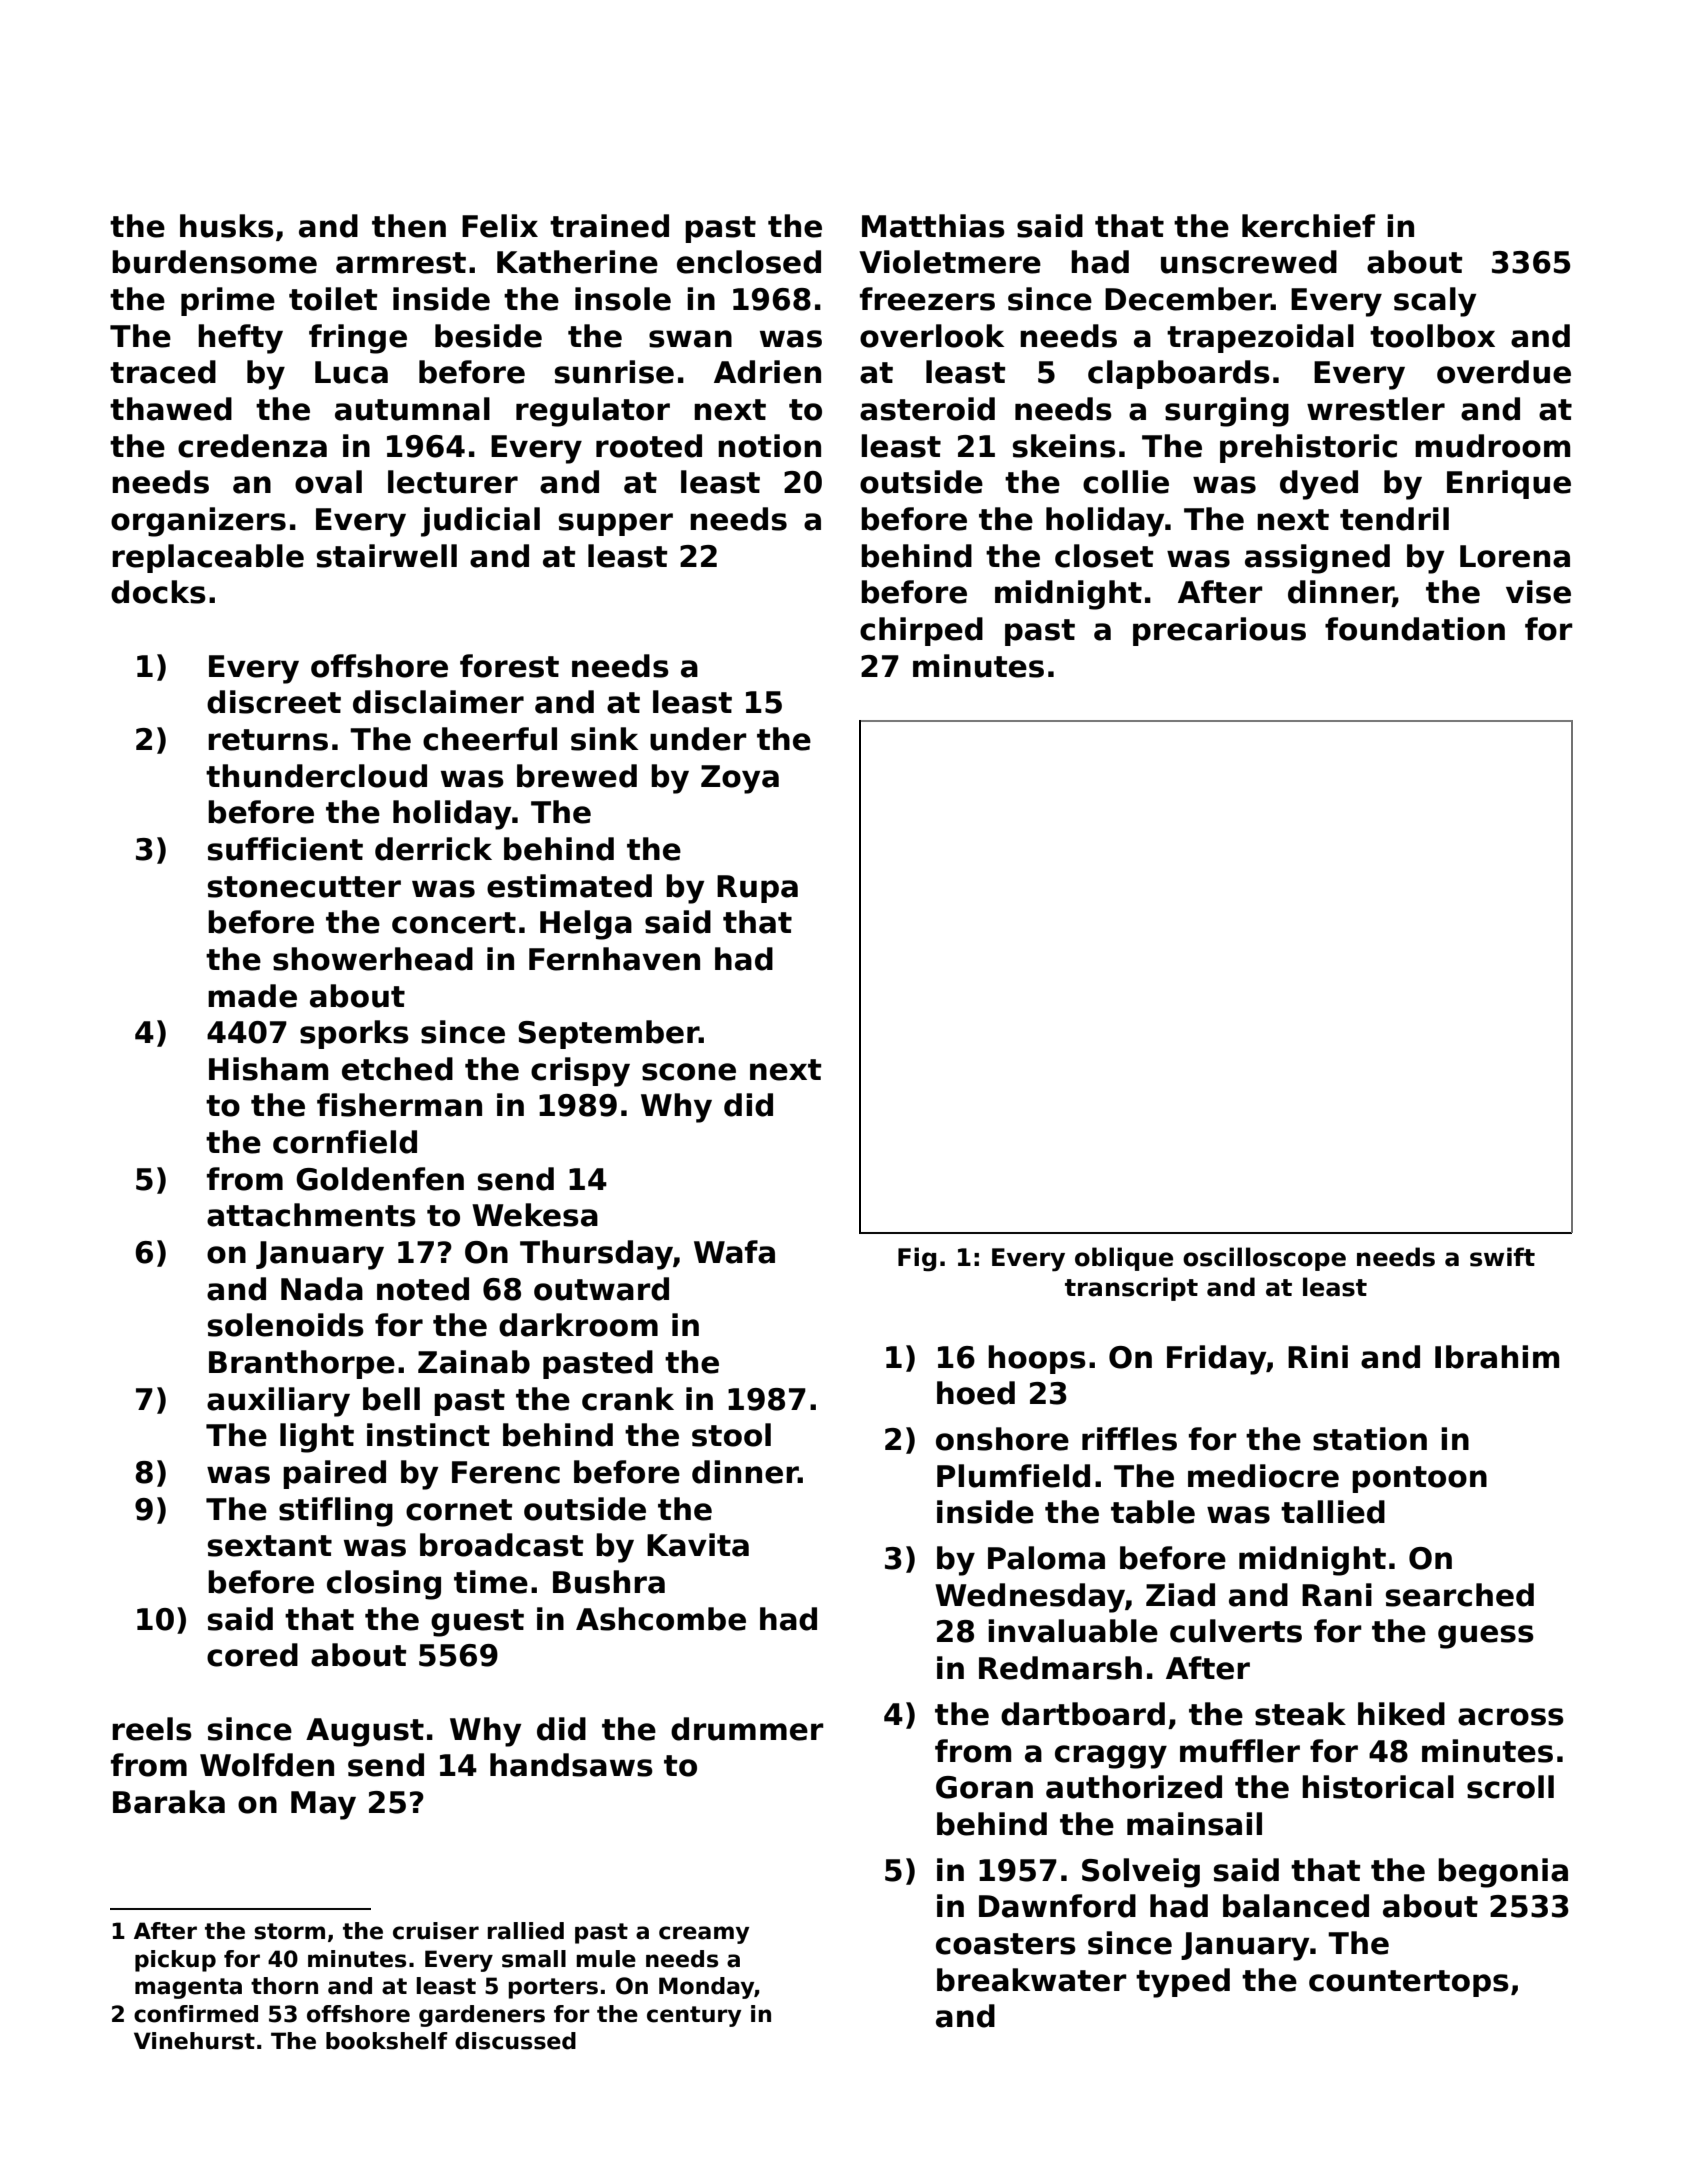 This document has width=1683, height=2178. What do you see at coordinates (387, 2041) in the document?
I see `bookshelf` at bounding box center [387, 2041].
